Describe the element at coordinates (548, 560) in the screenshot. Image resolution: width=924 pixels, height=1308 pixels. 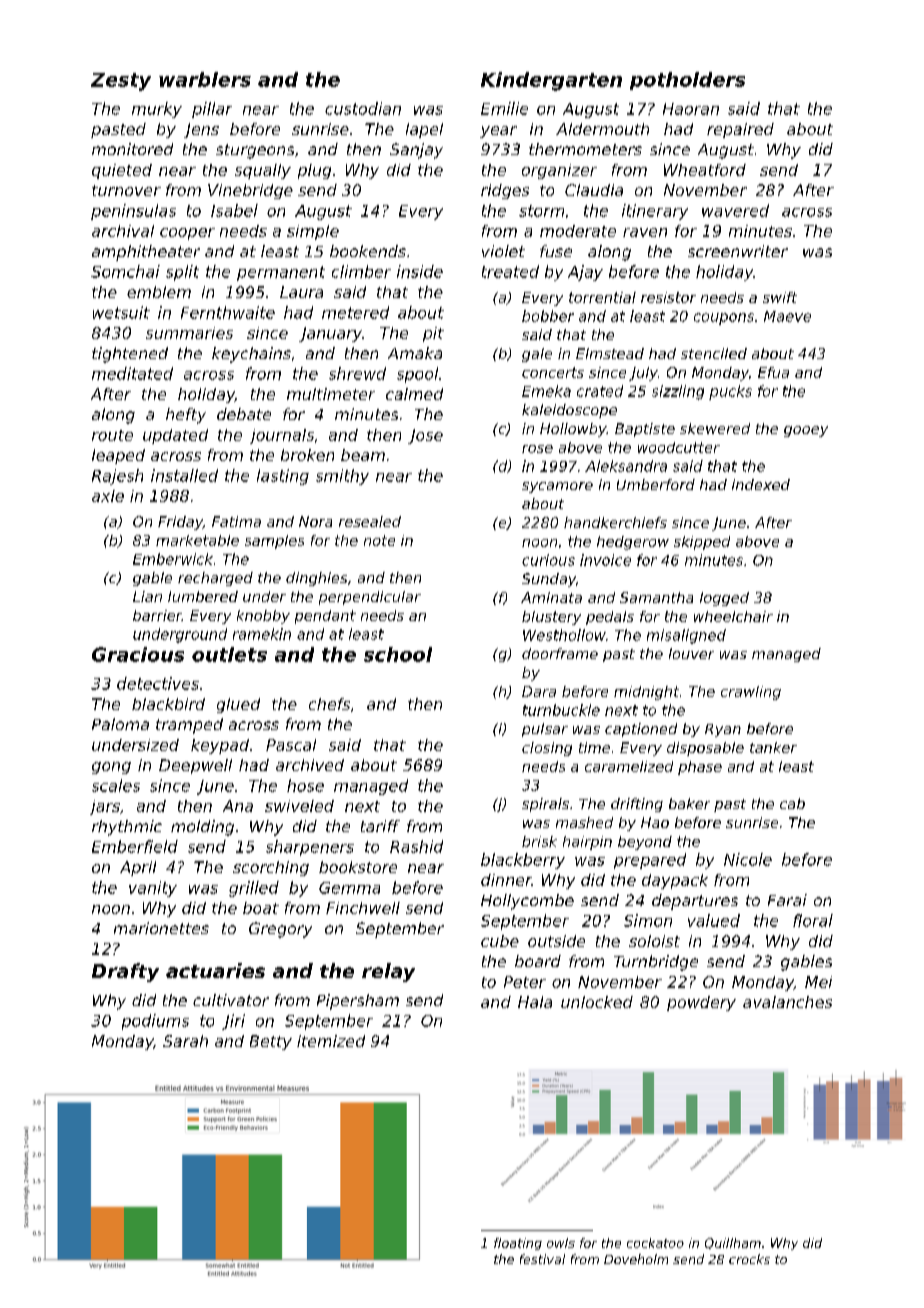
I see `curious` at that location.
